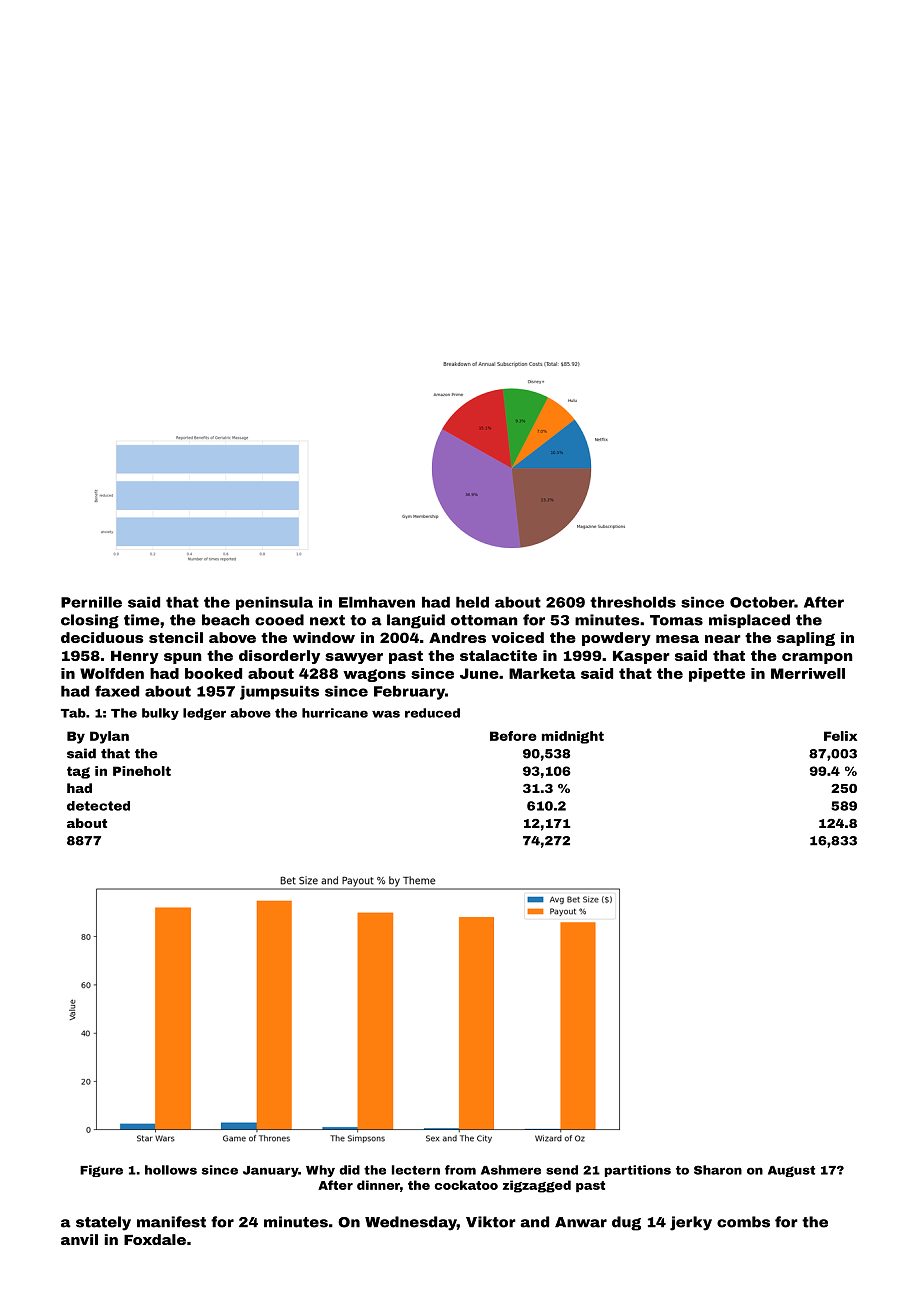 This screenshot has height=1314, width=924. I want to click on Felix, so click(840, 736).
